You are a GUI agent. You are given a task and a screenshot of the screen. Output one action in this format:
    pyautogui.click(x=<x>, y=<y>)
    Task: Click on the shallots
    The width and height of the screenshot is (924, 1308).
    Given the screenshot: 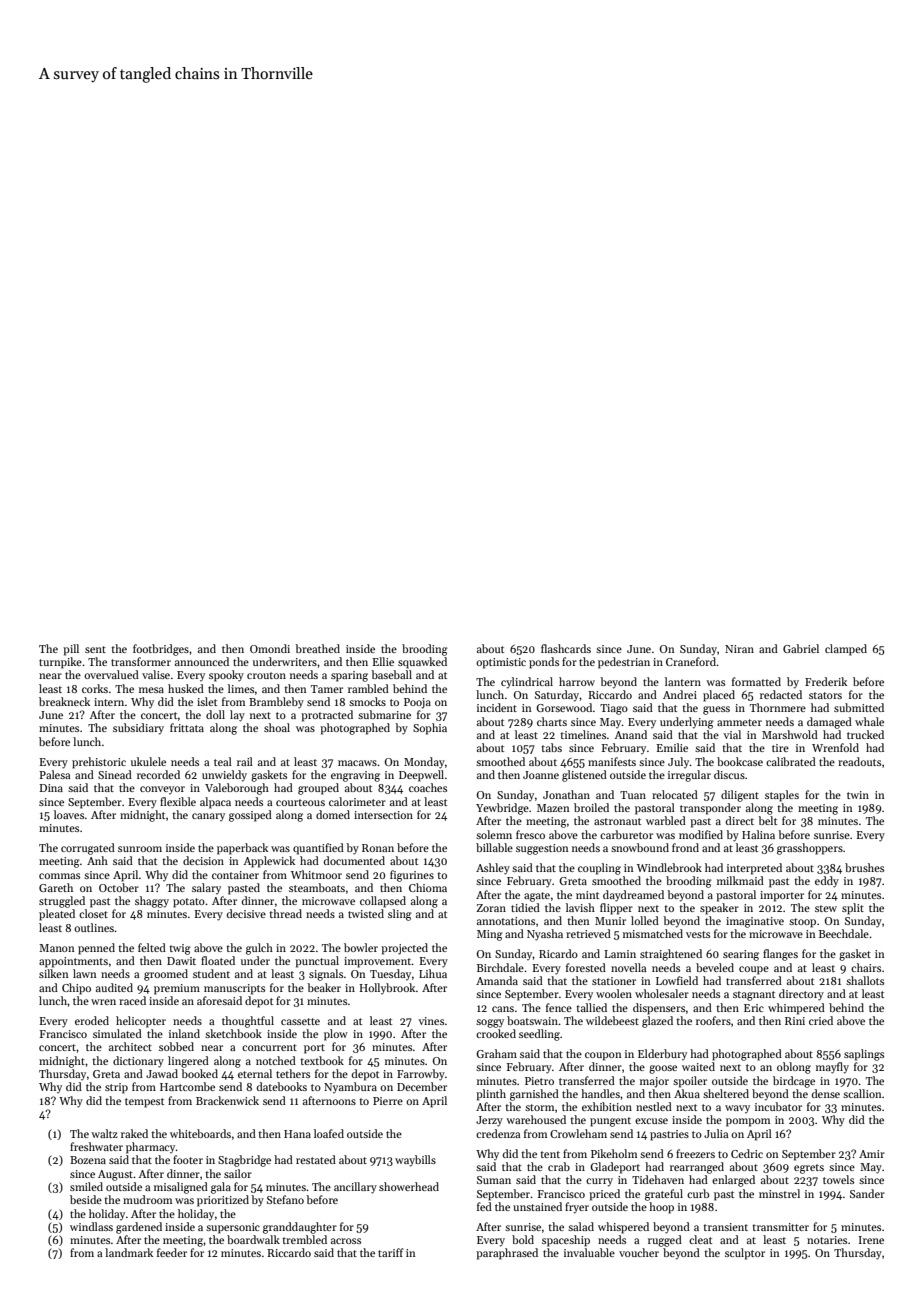 What is the action you would take?
    pyautogui.click(x=865, y=980)
